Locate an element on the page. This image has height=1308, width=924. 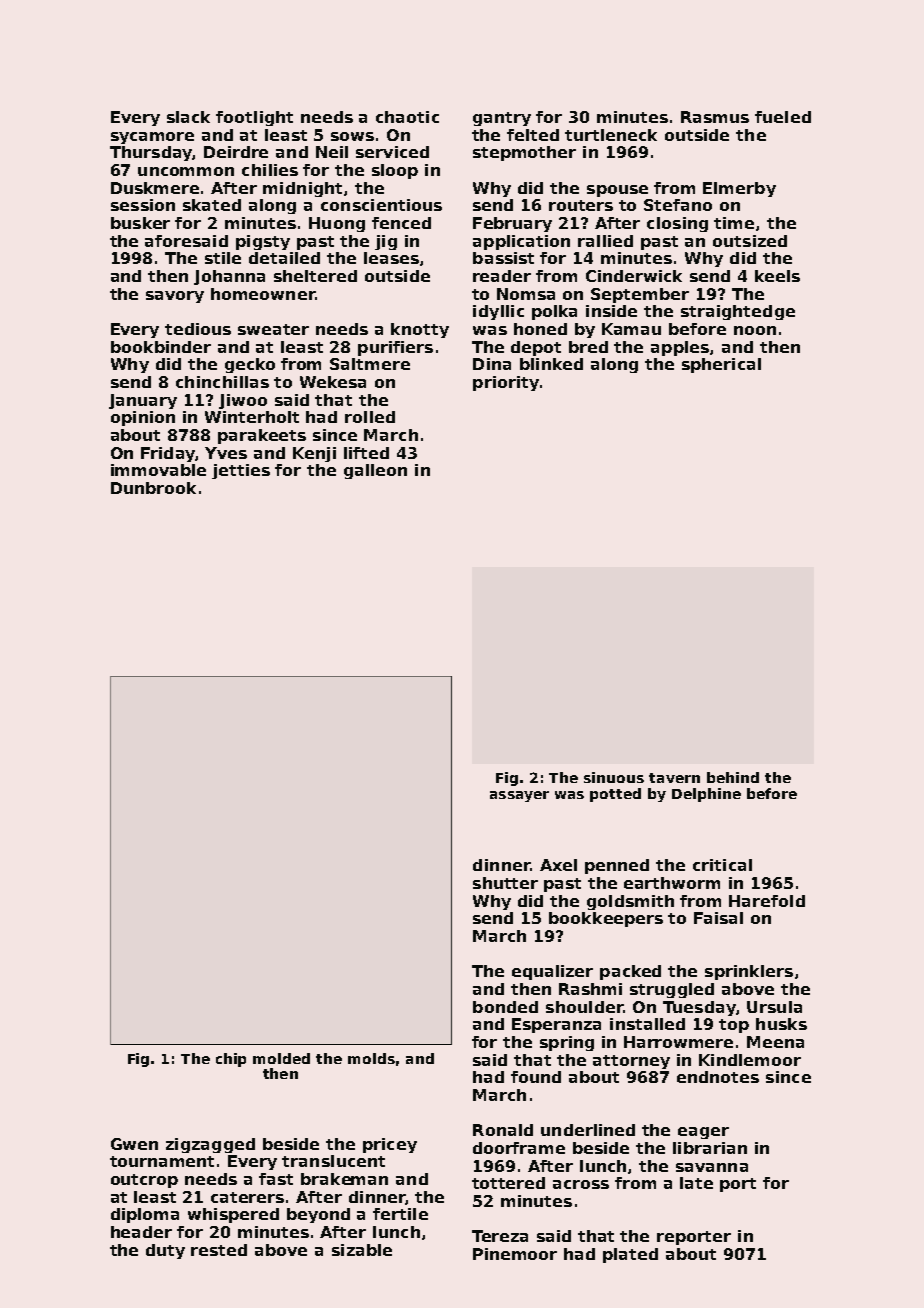
sinuous is located at coordinates (614, 777).
